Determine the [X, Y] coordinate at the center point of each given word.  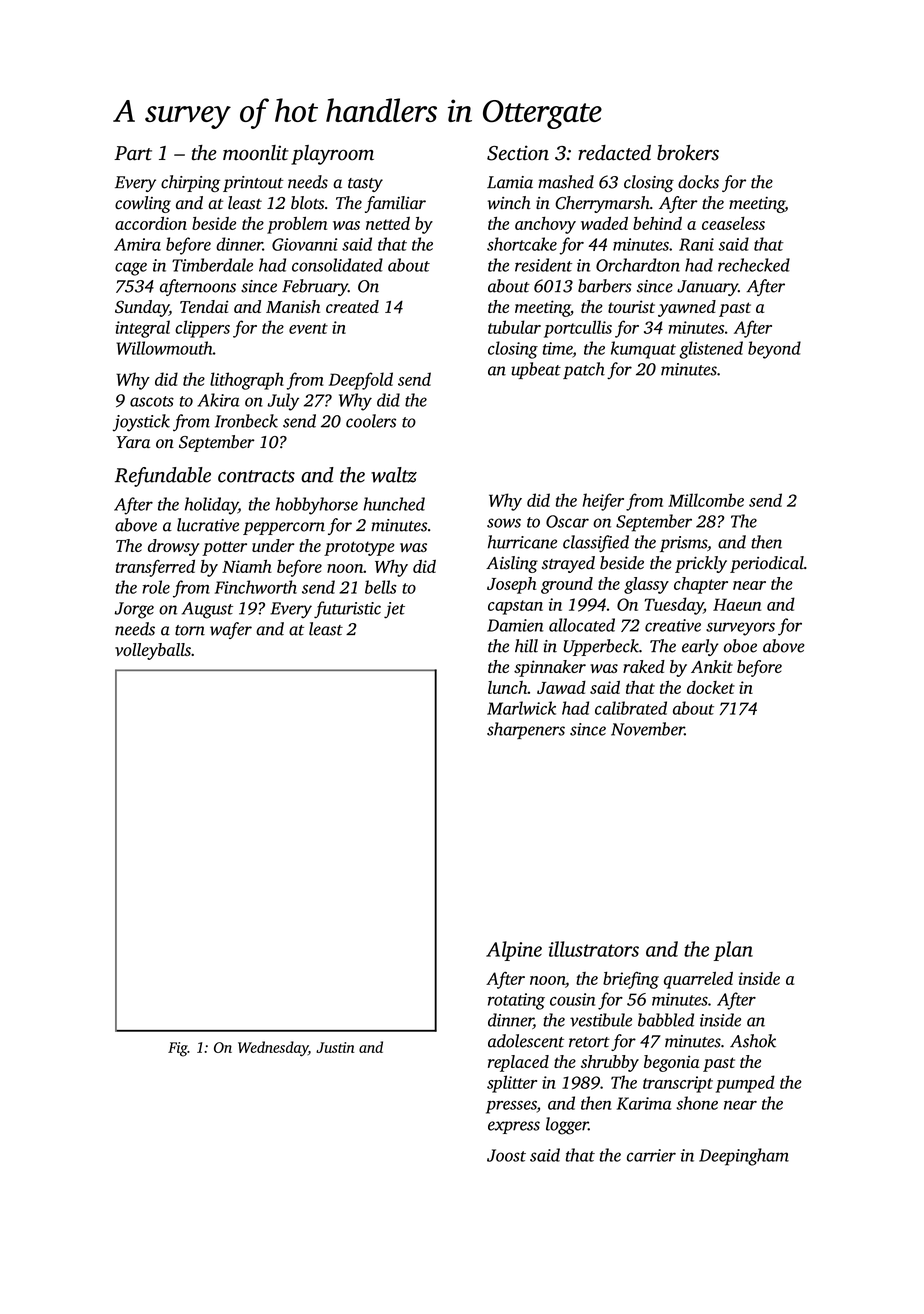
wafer [231, 630]
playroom [332, 155]
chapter [701, 585]
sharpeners [526, 730]
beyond [774, 350]
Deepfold [361, 381]
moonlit [256, 153]
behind [657, 223]
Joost [506, 1155]
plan [733, 951]
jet [394, 610]
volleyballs [153, 651]
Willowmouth [164, 348]
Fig [178, 1049]
